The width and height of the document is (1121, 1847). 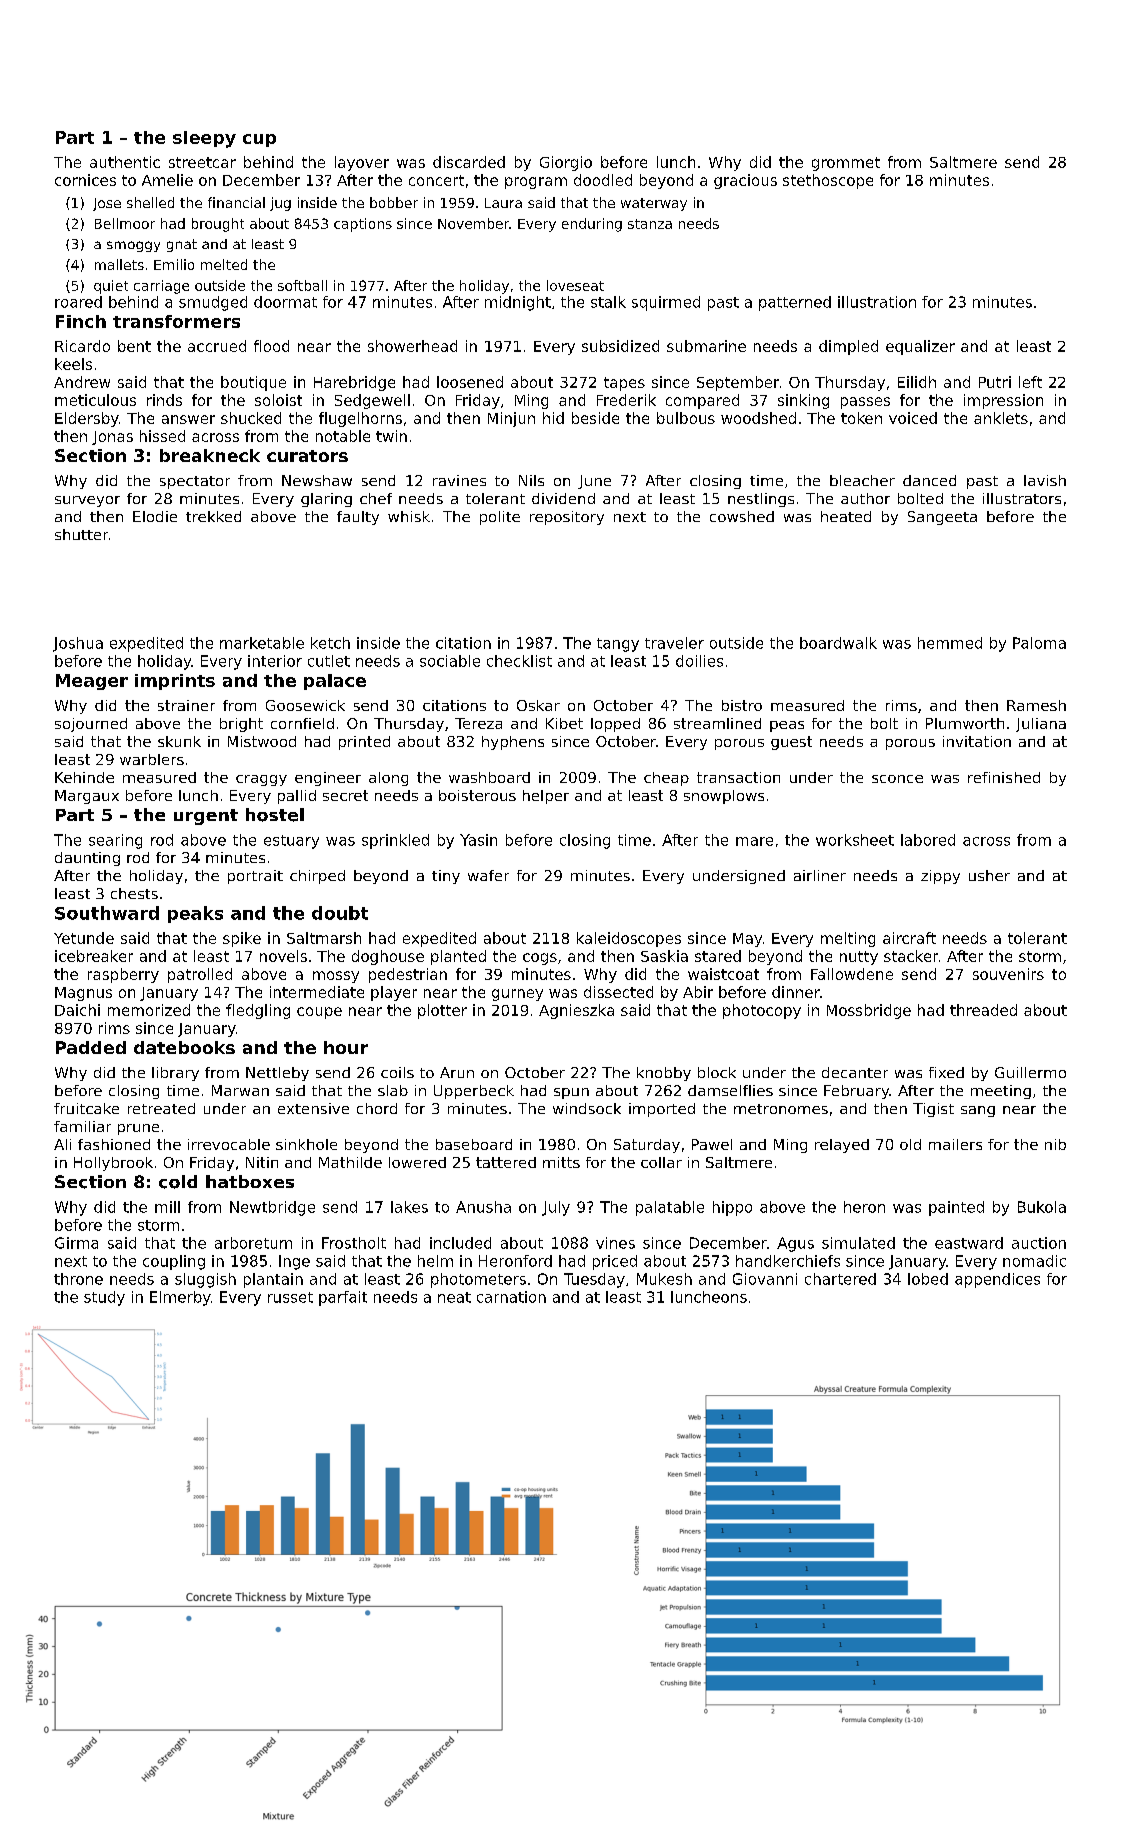 I want to click on Jonas, so click(x=112, y=438).
